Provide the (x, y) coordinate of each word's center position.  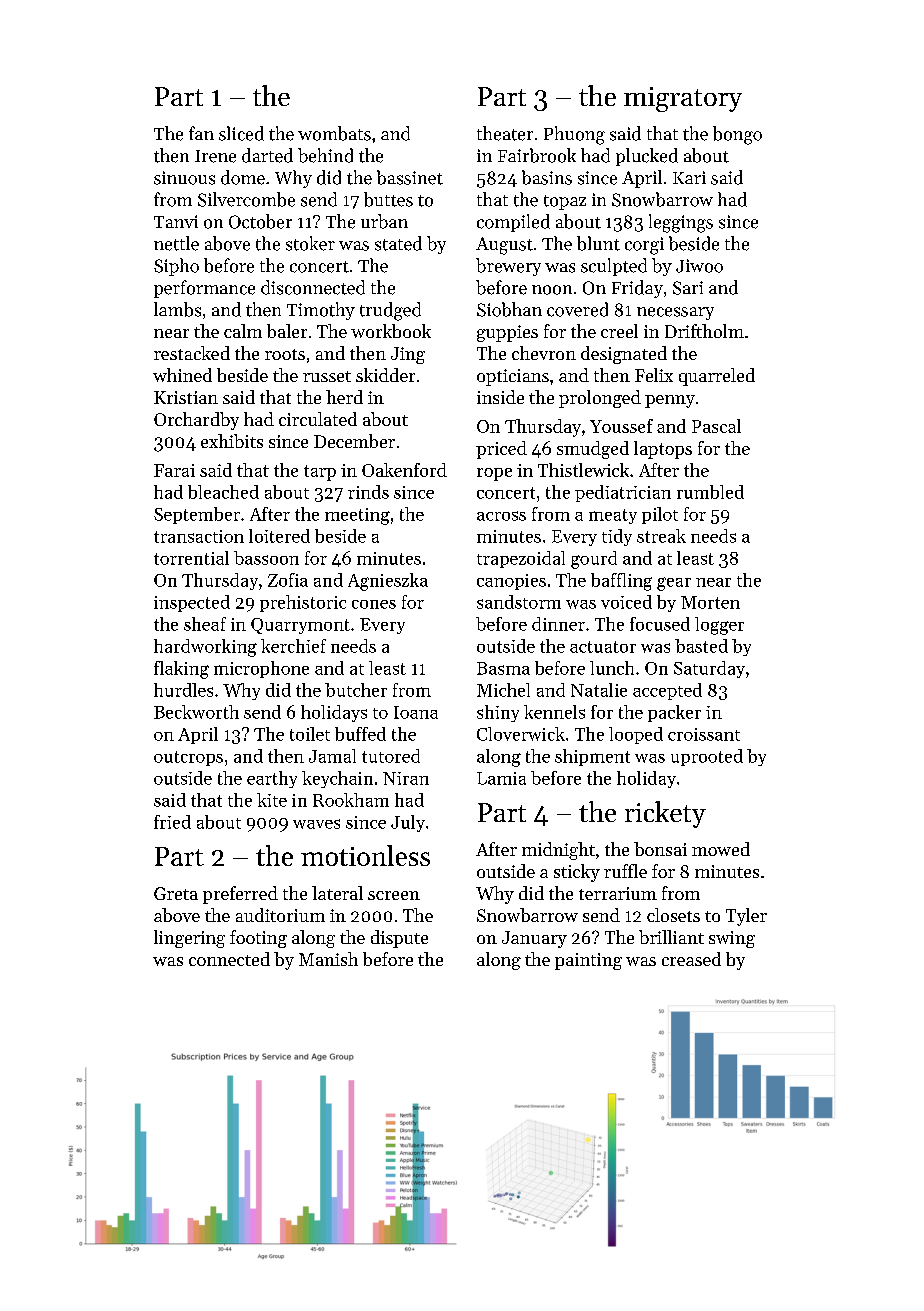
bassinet (410, 177)
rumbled (710, 492)
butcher (356, 690)
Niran (406, 778)
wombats (334, 133)
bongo (737, 135)
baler (287, 331)
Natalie (599, 690)
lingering (189, 939)
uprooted (707, 757)
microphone (261, 669)
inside (500, 397)
